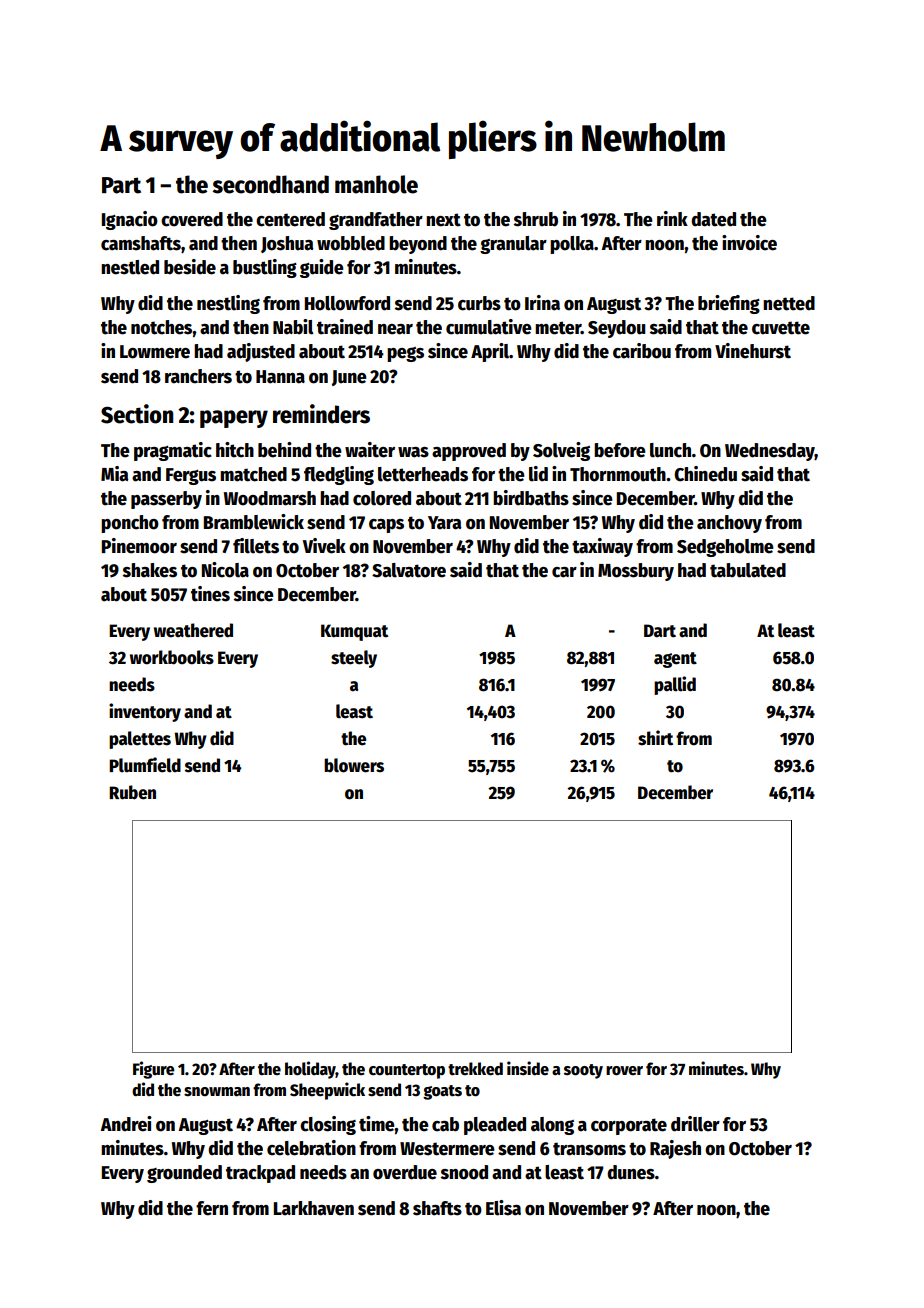 This image has height=1308, width=924. I want to click on letterheads, so click(423, 474).
